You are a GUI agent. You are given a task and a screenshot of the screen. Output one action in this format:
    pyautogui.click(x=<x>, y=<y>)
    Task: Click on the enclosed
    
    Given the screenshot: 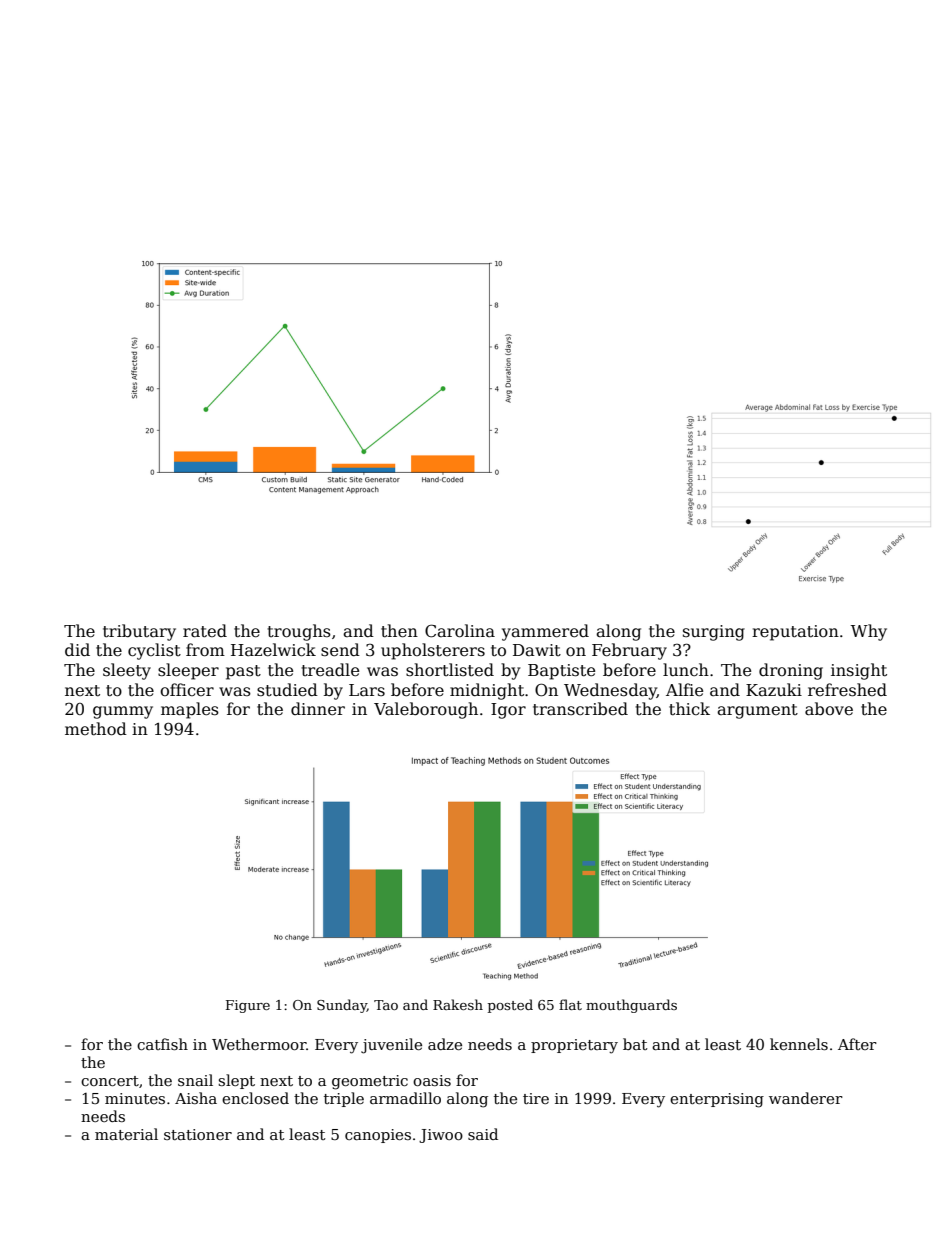 What is the action you would take?
    pyautogui.click(x=255, y=1098)
